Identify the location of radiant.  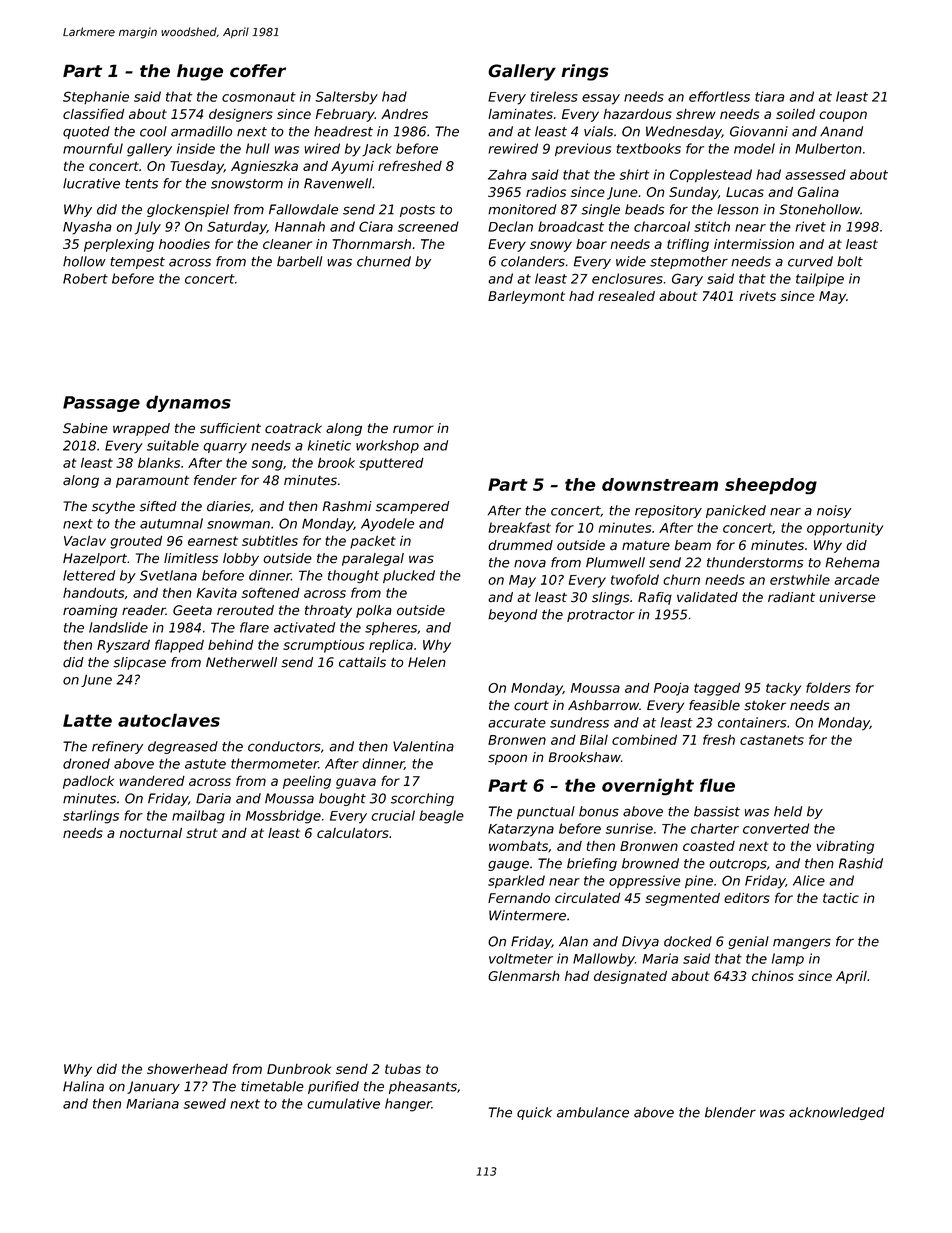
(791, 597).
